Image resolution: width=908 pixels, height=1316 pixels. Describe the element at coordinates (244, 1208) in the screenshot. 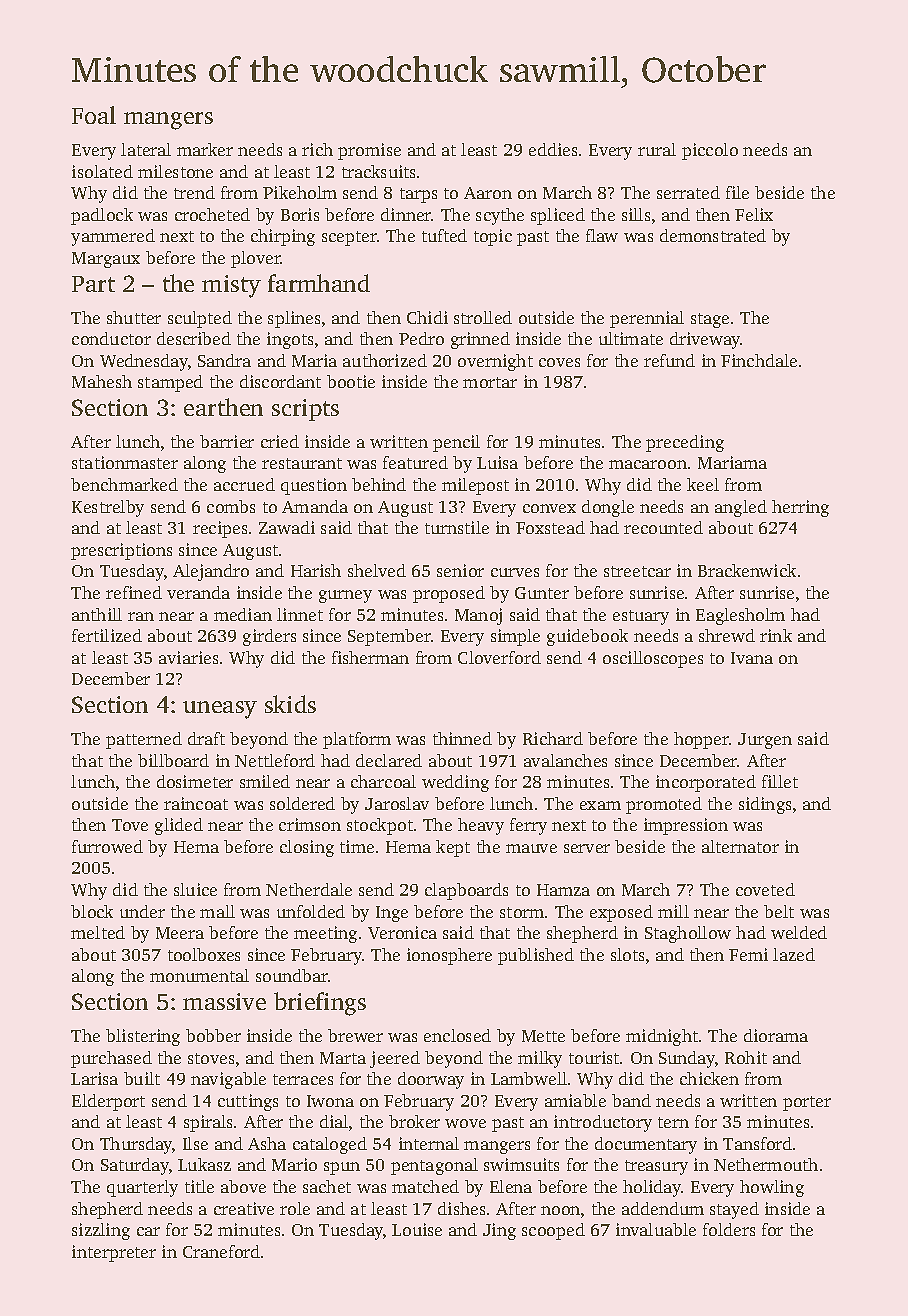

I see `creative` at that location.
